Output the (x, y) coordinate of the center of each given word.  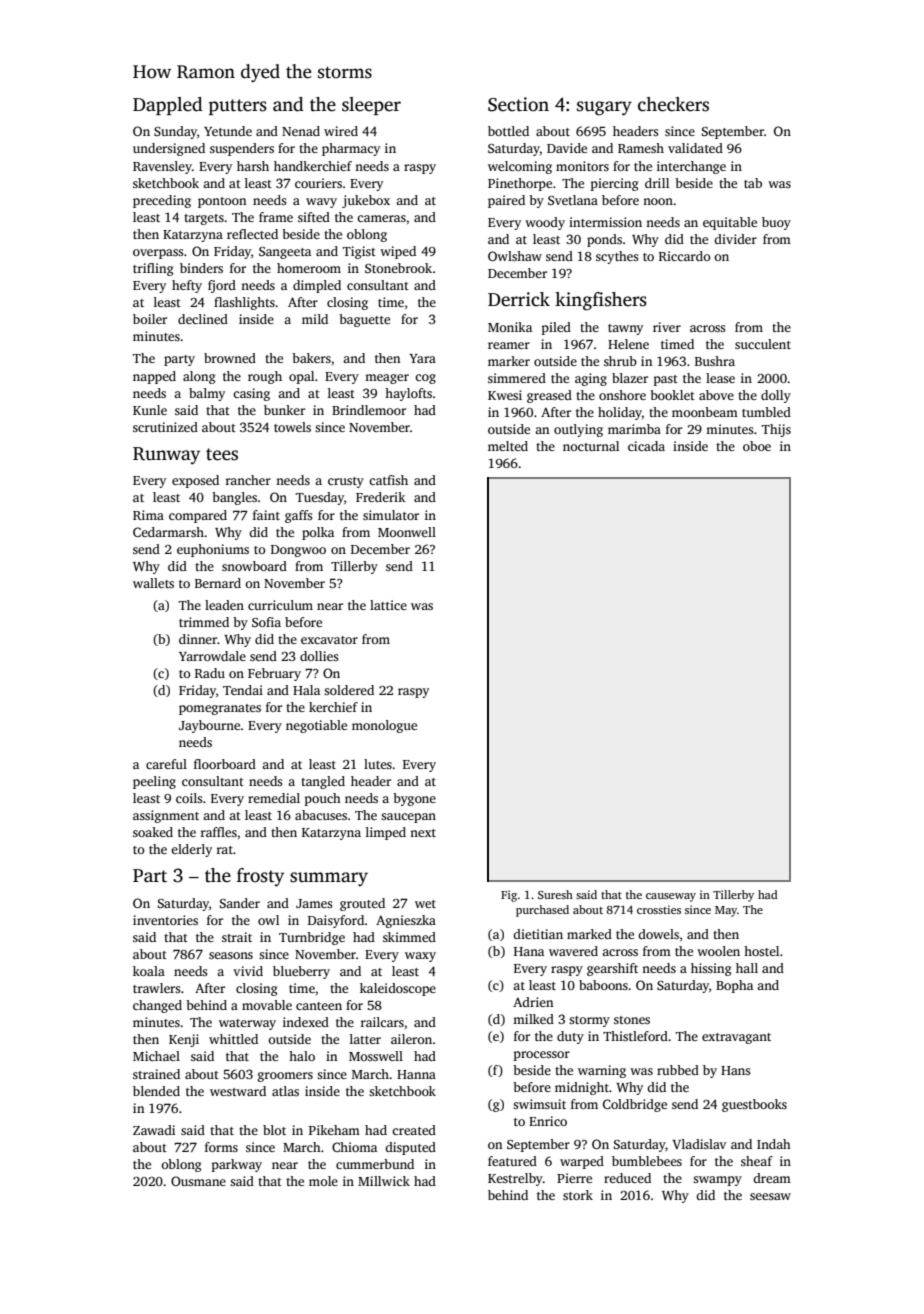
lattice (388, 605)
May (726, 911)
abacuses (321, 815)
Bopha (734, 986)
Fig (509, 896)
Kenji (184, 1040)
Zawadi (154, 1130)
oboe (757, 446)
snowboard (254, 566)
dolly (776, 396)
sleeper (371, 106)
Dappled (168, 106)
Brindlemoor (369, 410)
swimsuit (539, 1104)
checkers (673, 104)
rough (265, 377)
